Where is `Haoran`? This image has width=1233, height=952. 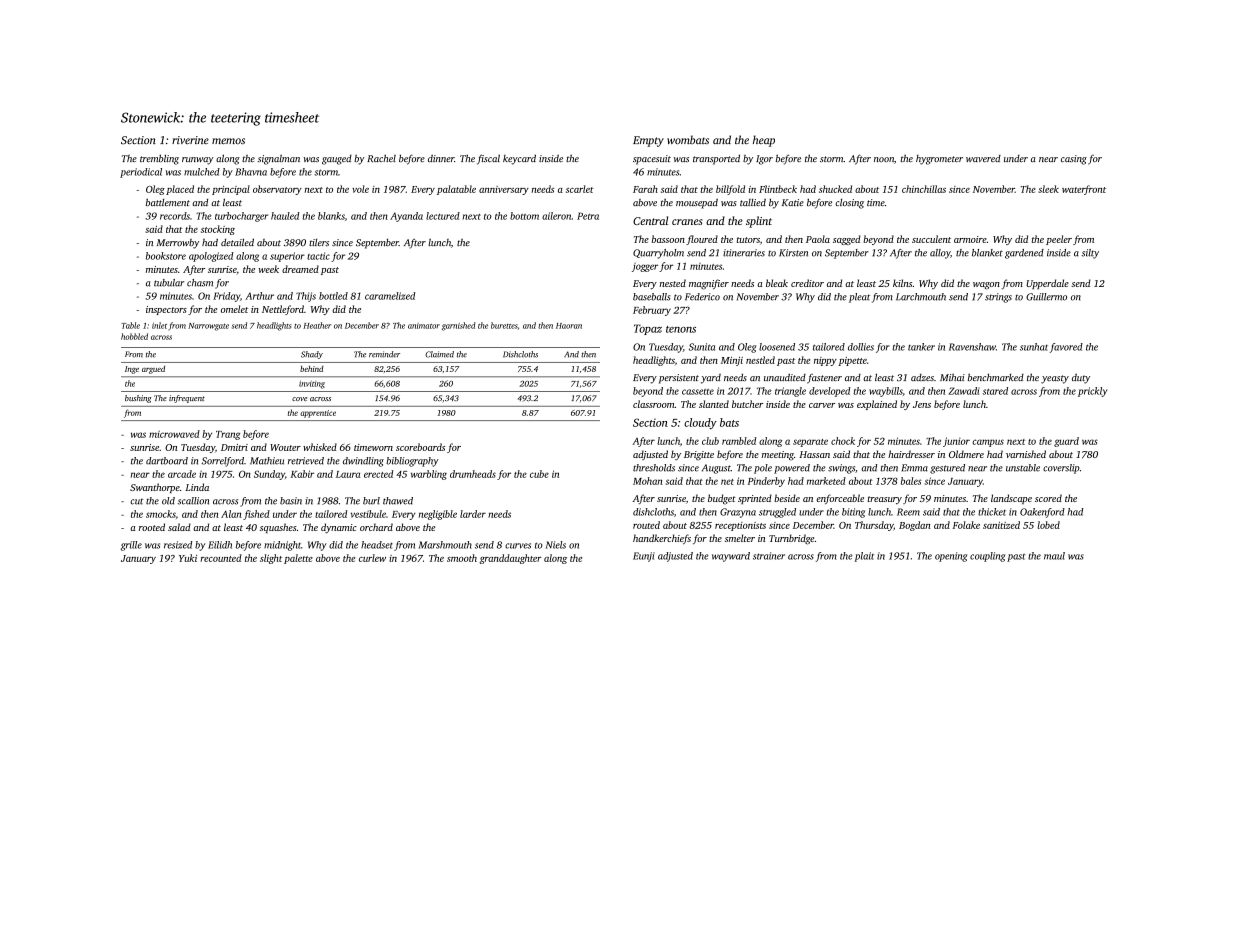
Haoran is located at coordinates (569, 326).
